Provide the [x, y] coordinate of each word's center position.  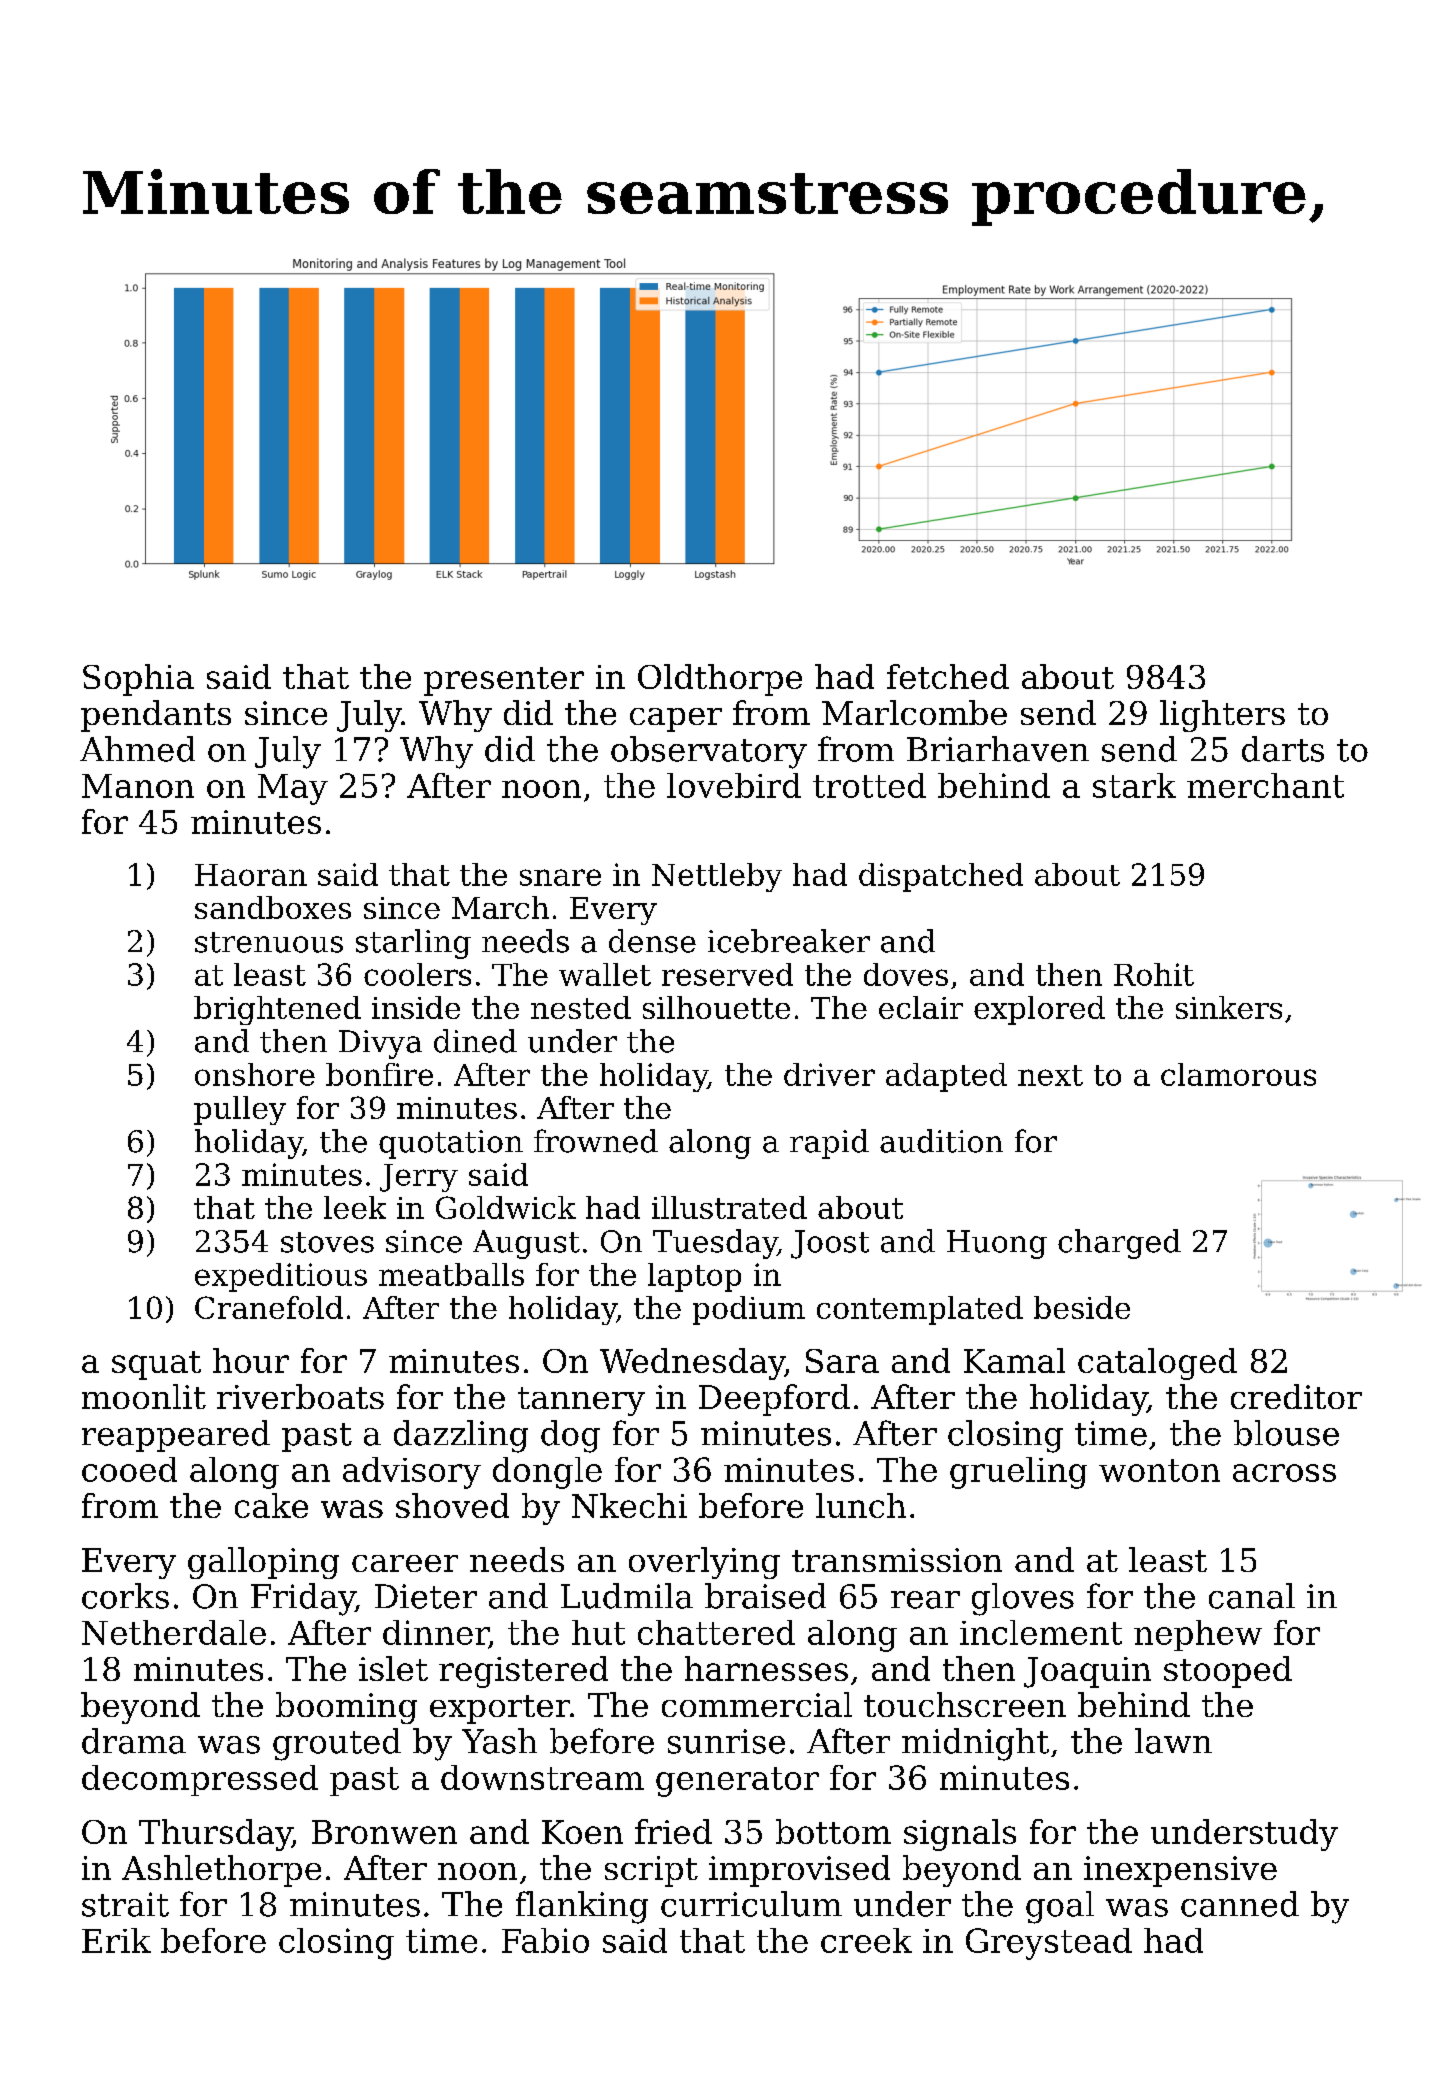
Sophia [138, 680]
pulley [240, 1110]
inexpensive [1180, 1871]
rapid [829, 1144]
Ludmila [627, 1596]
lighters [1222, 716]
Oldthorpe [720, 680]
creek [866, 1940]
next [1050, 1075]
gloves [1023, 1599]
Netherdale [174, 1632]
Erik [116, 1940]
